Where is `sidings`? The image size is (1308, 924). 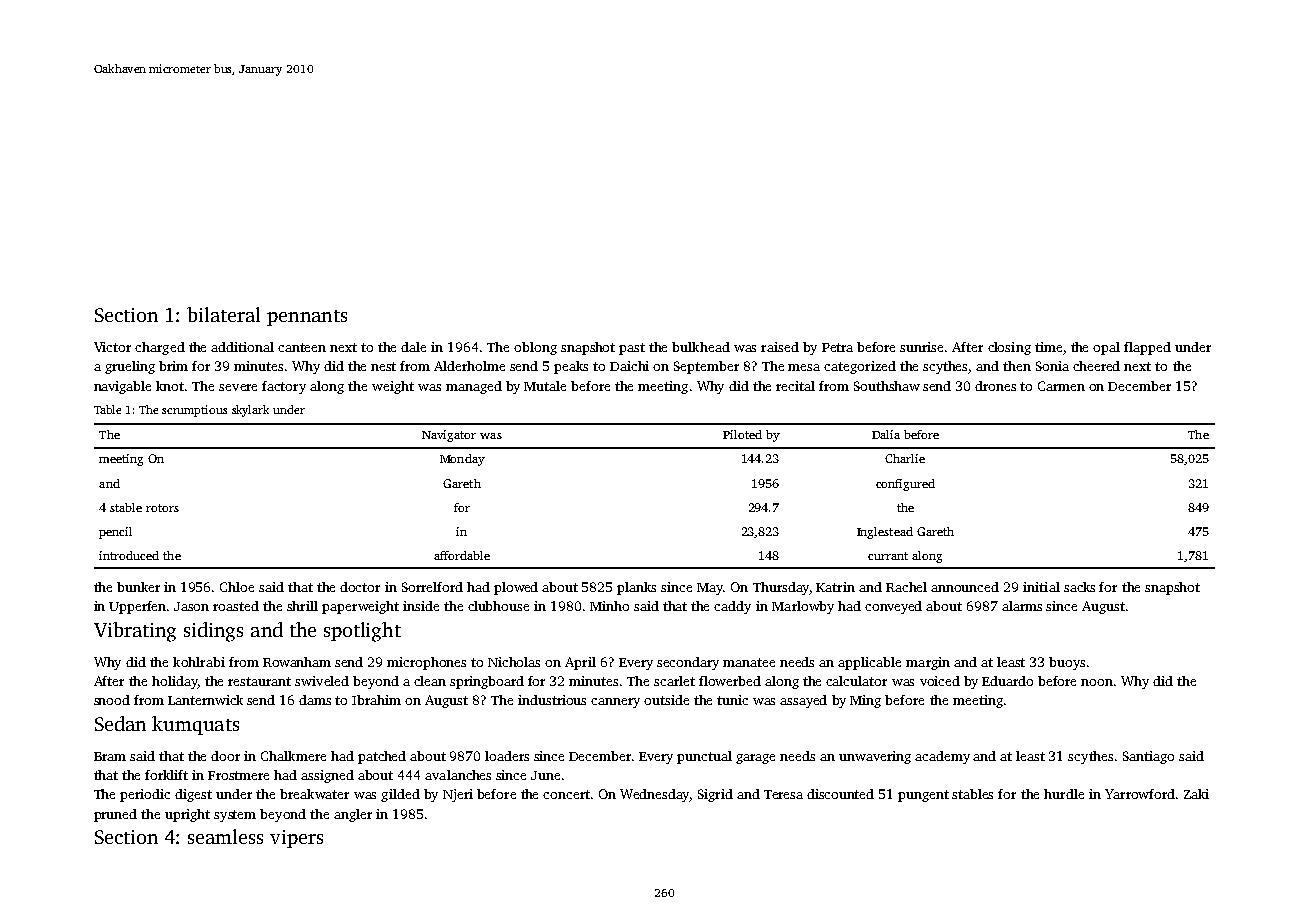
sidings is located at coordinates (213, 632).
